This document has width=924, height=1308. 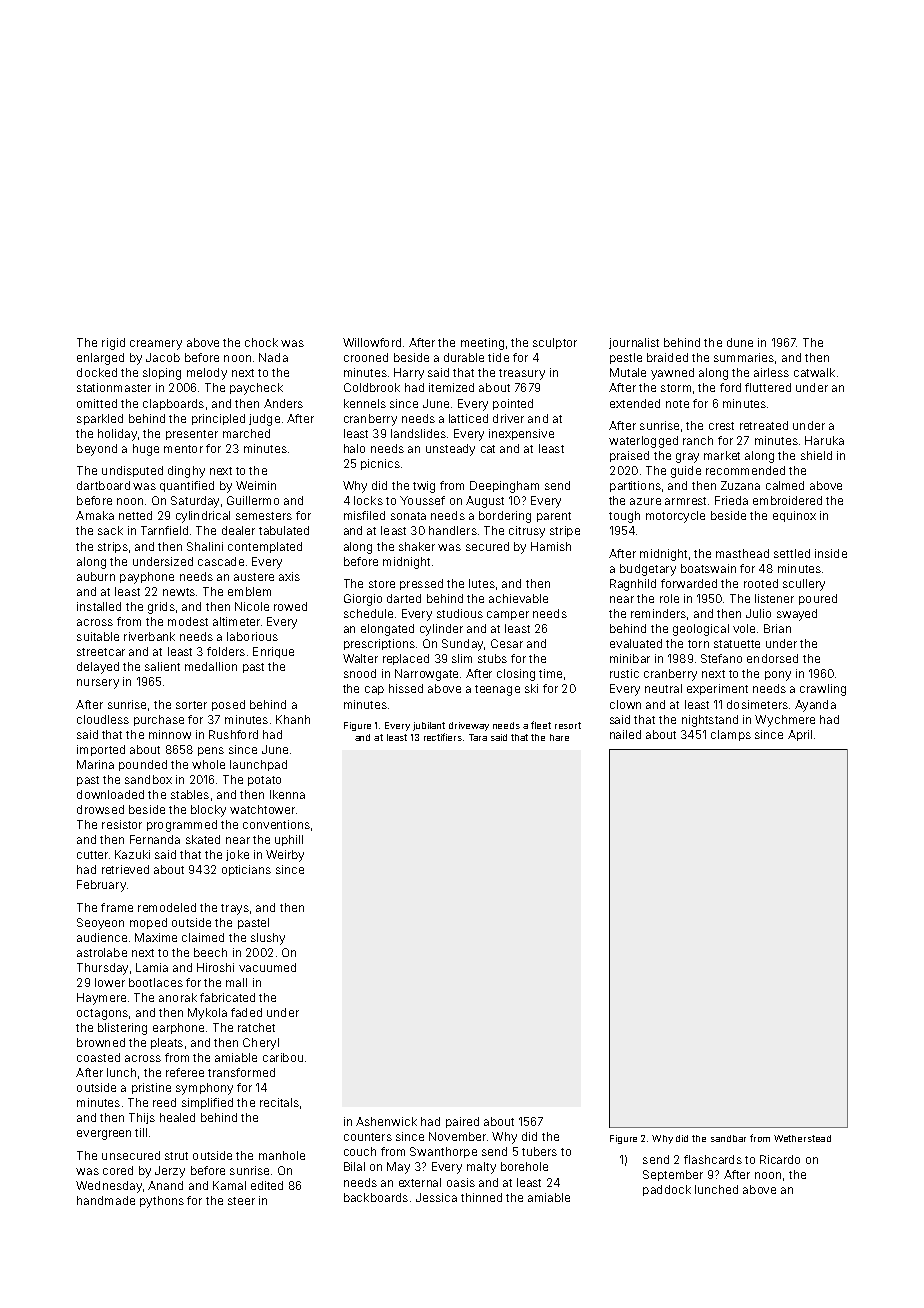 What do you see at coordinates (205, 546) in the document?
I see `Shalini` at bounding box center [205, 546].
